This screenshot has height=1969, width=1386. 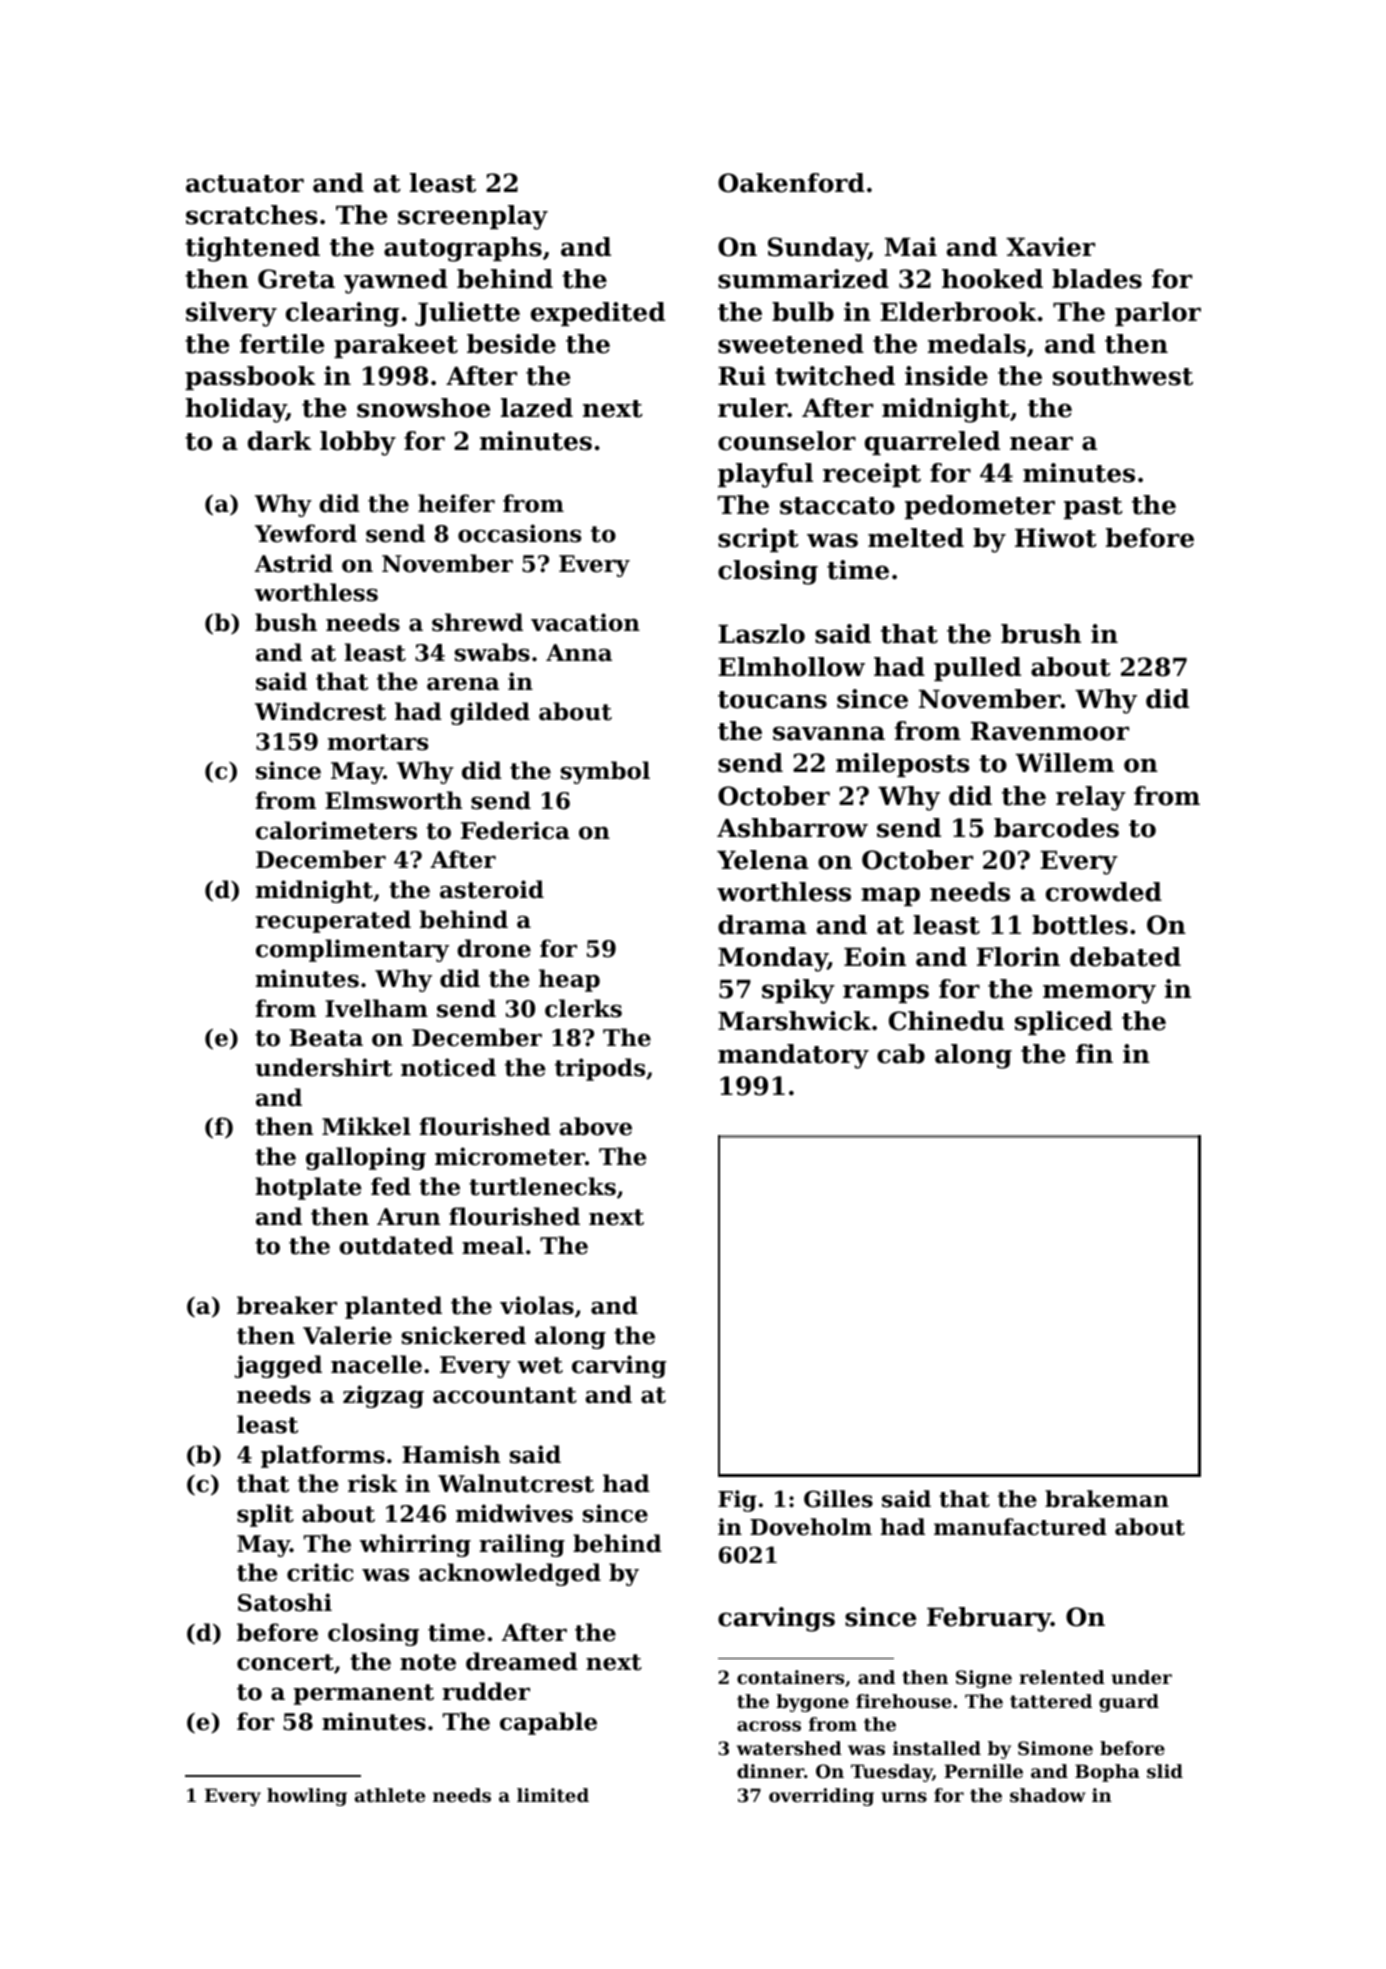 I want to click on actuator, so click(x=245, y=184).
